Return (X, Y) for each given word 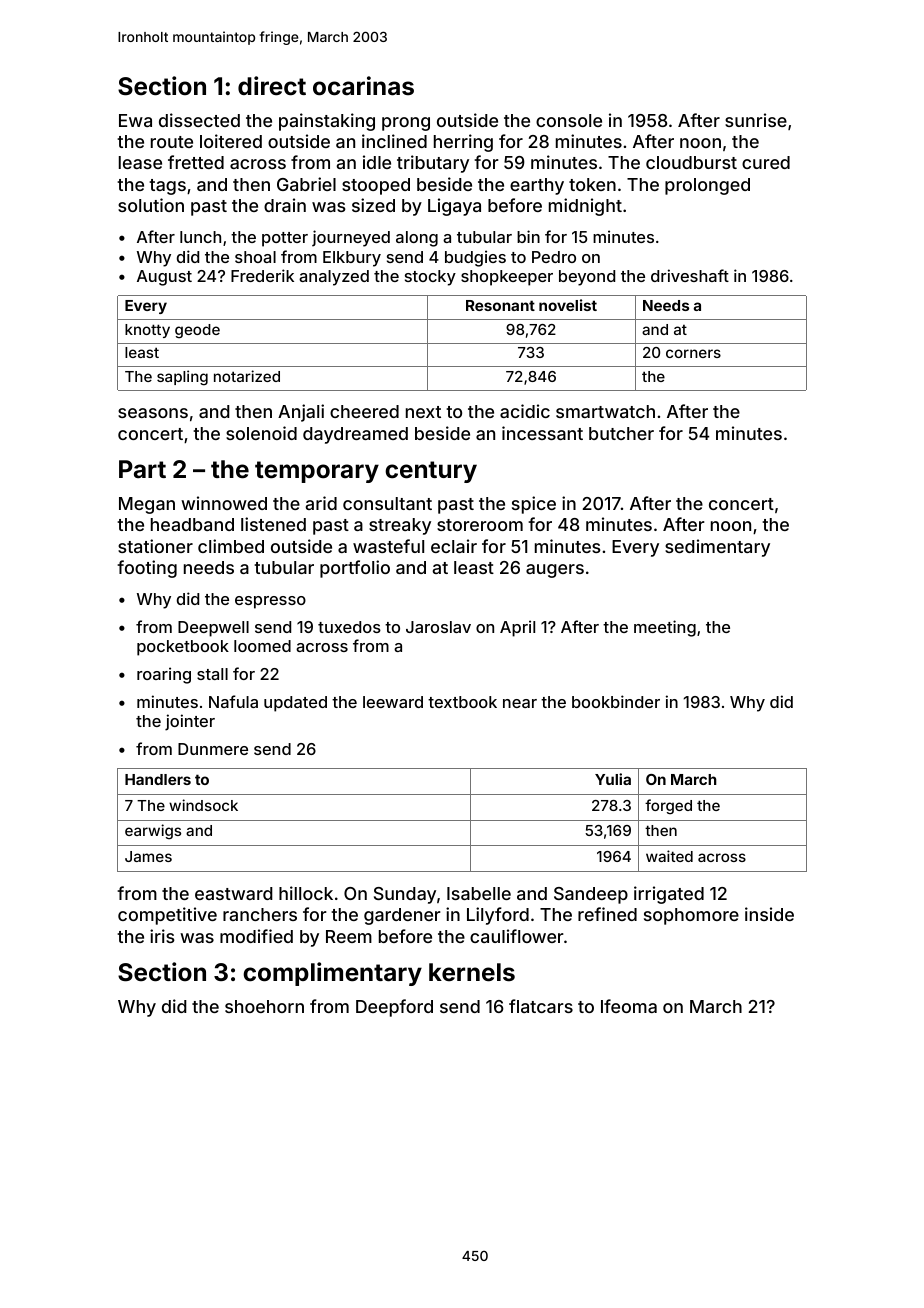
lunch (200, 237)
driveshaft (690, 275)
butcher (621, 433)
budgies (475, 258)
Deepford (394, 1008)
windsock (203, 805)
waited (669, 856)
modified (256, 936)
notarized (247, 376)
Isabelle (479, 893)
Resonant (500, 305)
